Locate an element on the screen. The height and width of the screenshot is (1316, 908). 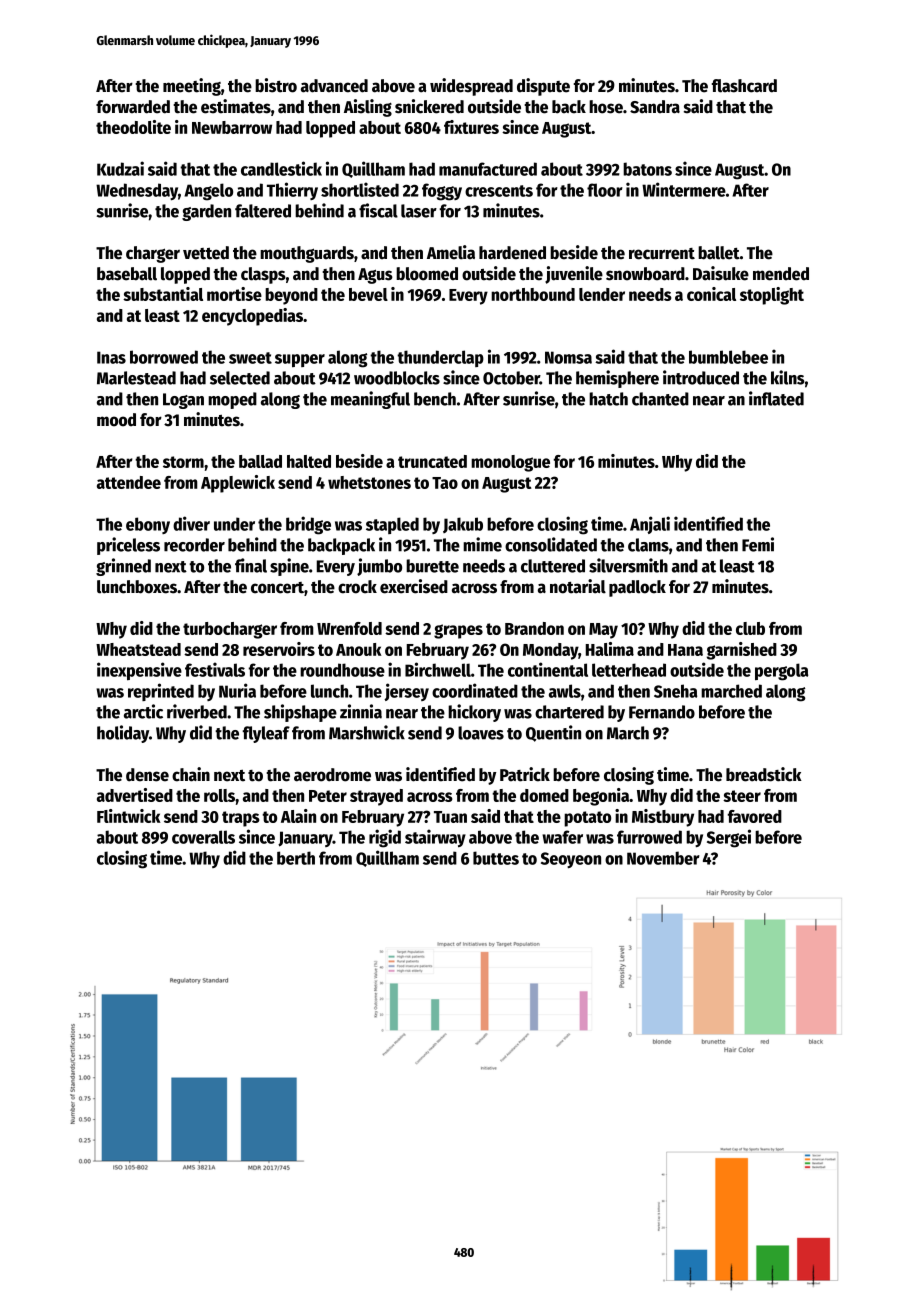
Femi is located at coordinates (758, 544).
